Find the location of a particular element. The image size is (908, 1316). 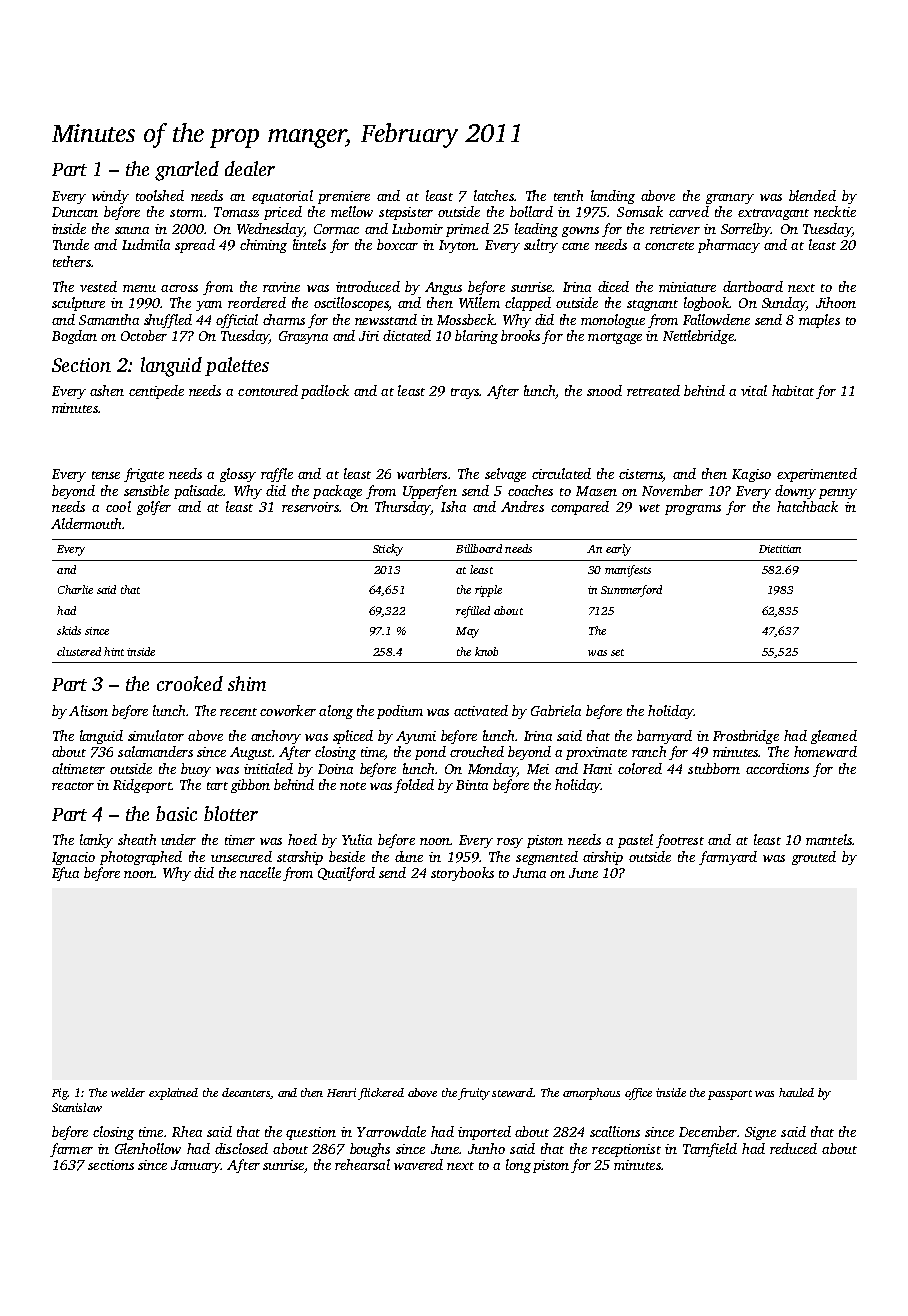

across is located at coordinates (179, 288).
